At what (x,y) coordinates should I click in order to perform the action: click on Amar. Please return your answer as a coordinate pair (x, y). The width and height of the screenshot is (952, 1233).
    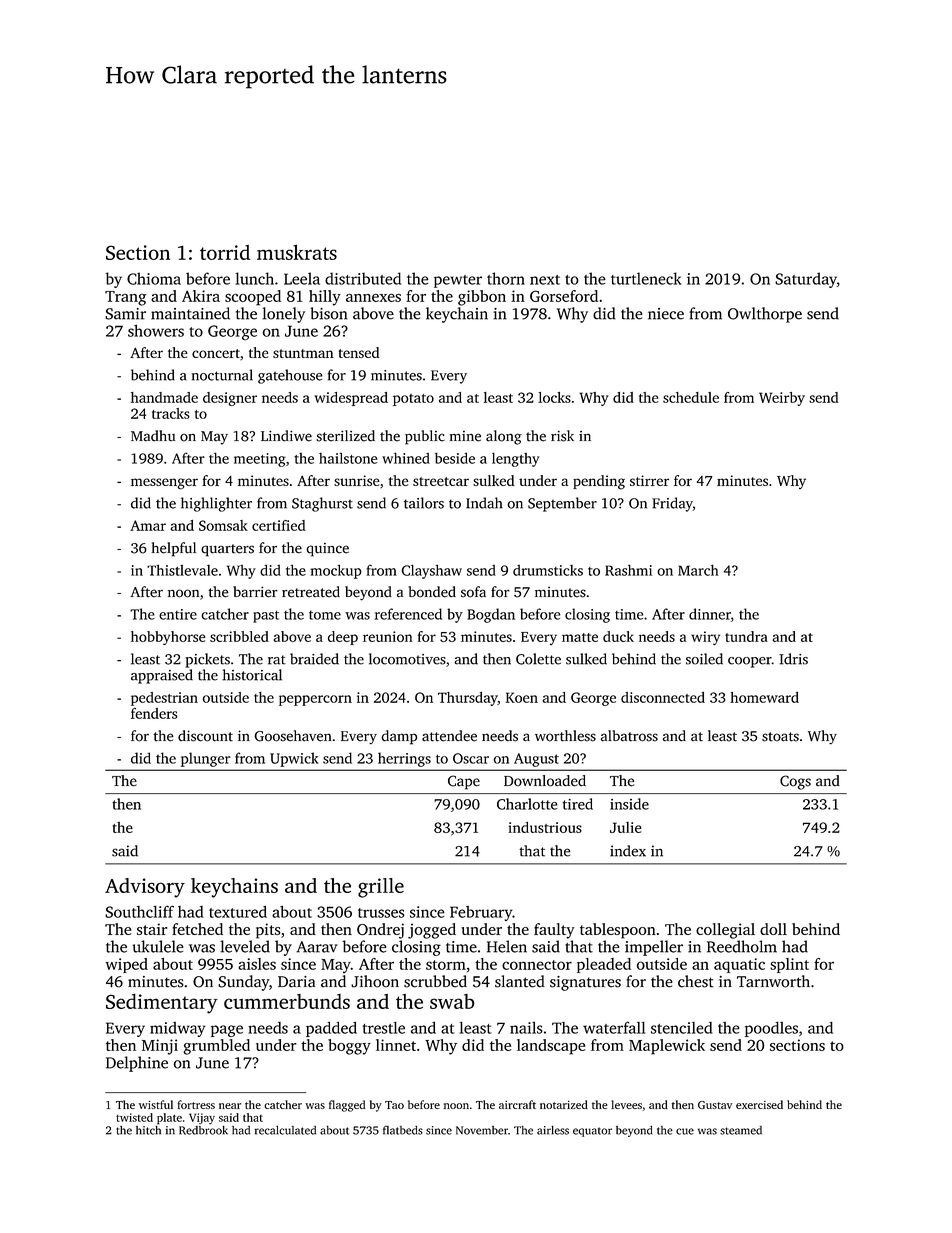
    Looking at the image, I should click on (148, 525).
